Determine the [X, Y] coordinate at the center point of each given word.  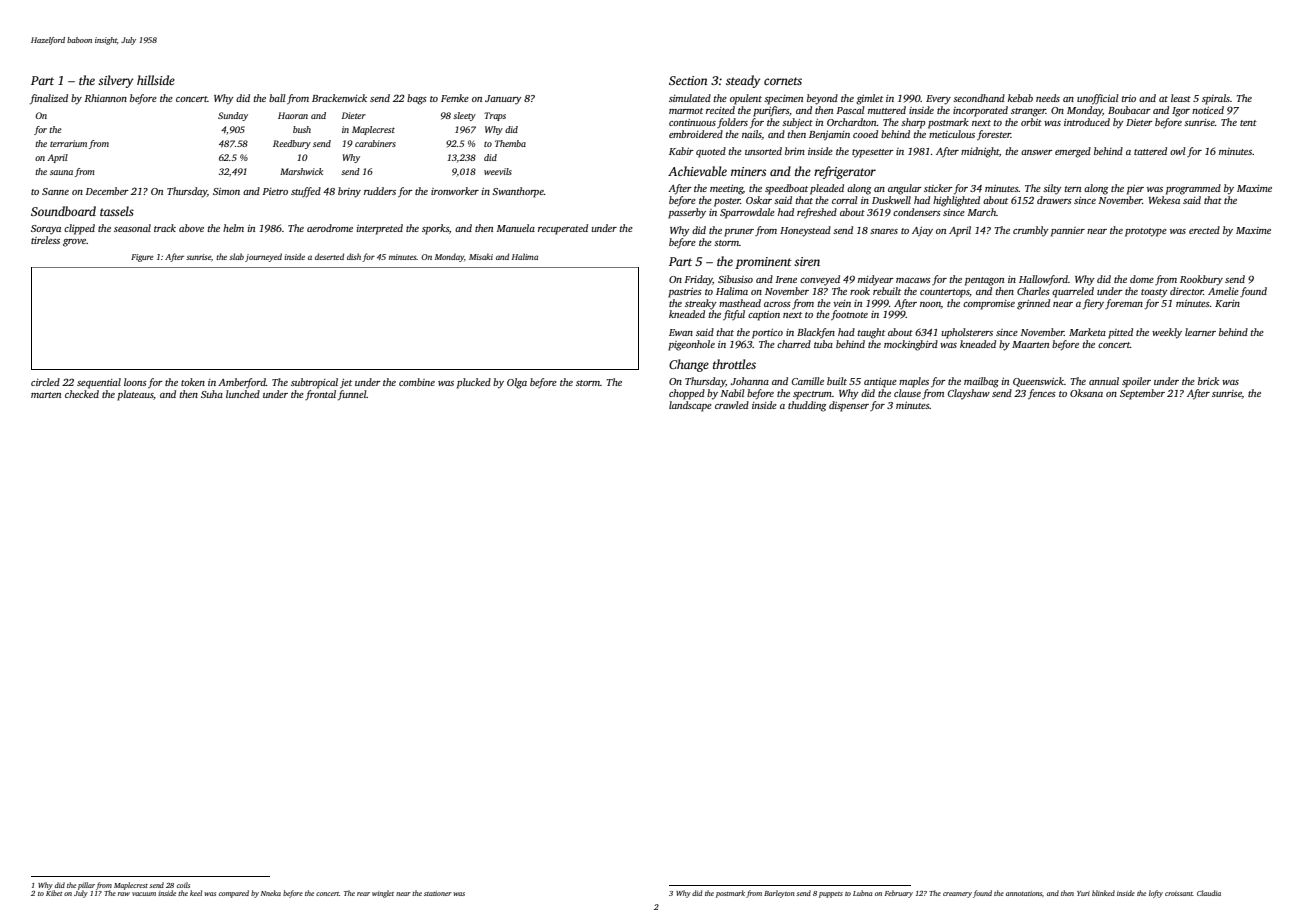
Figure [142, 258]
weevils [498, 171]
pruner [739, 233]
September [1142, 394]
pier [1135, 190]
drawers [1054, 200]
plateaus [135, 395]
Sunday [233, 116]
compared [234, 894]
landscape [690, 406]
